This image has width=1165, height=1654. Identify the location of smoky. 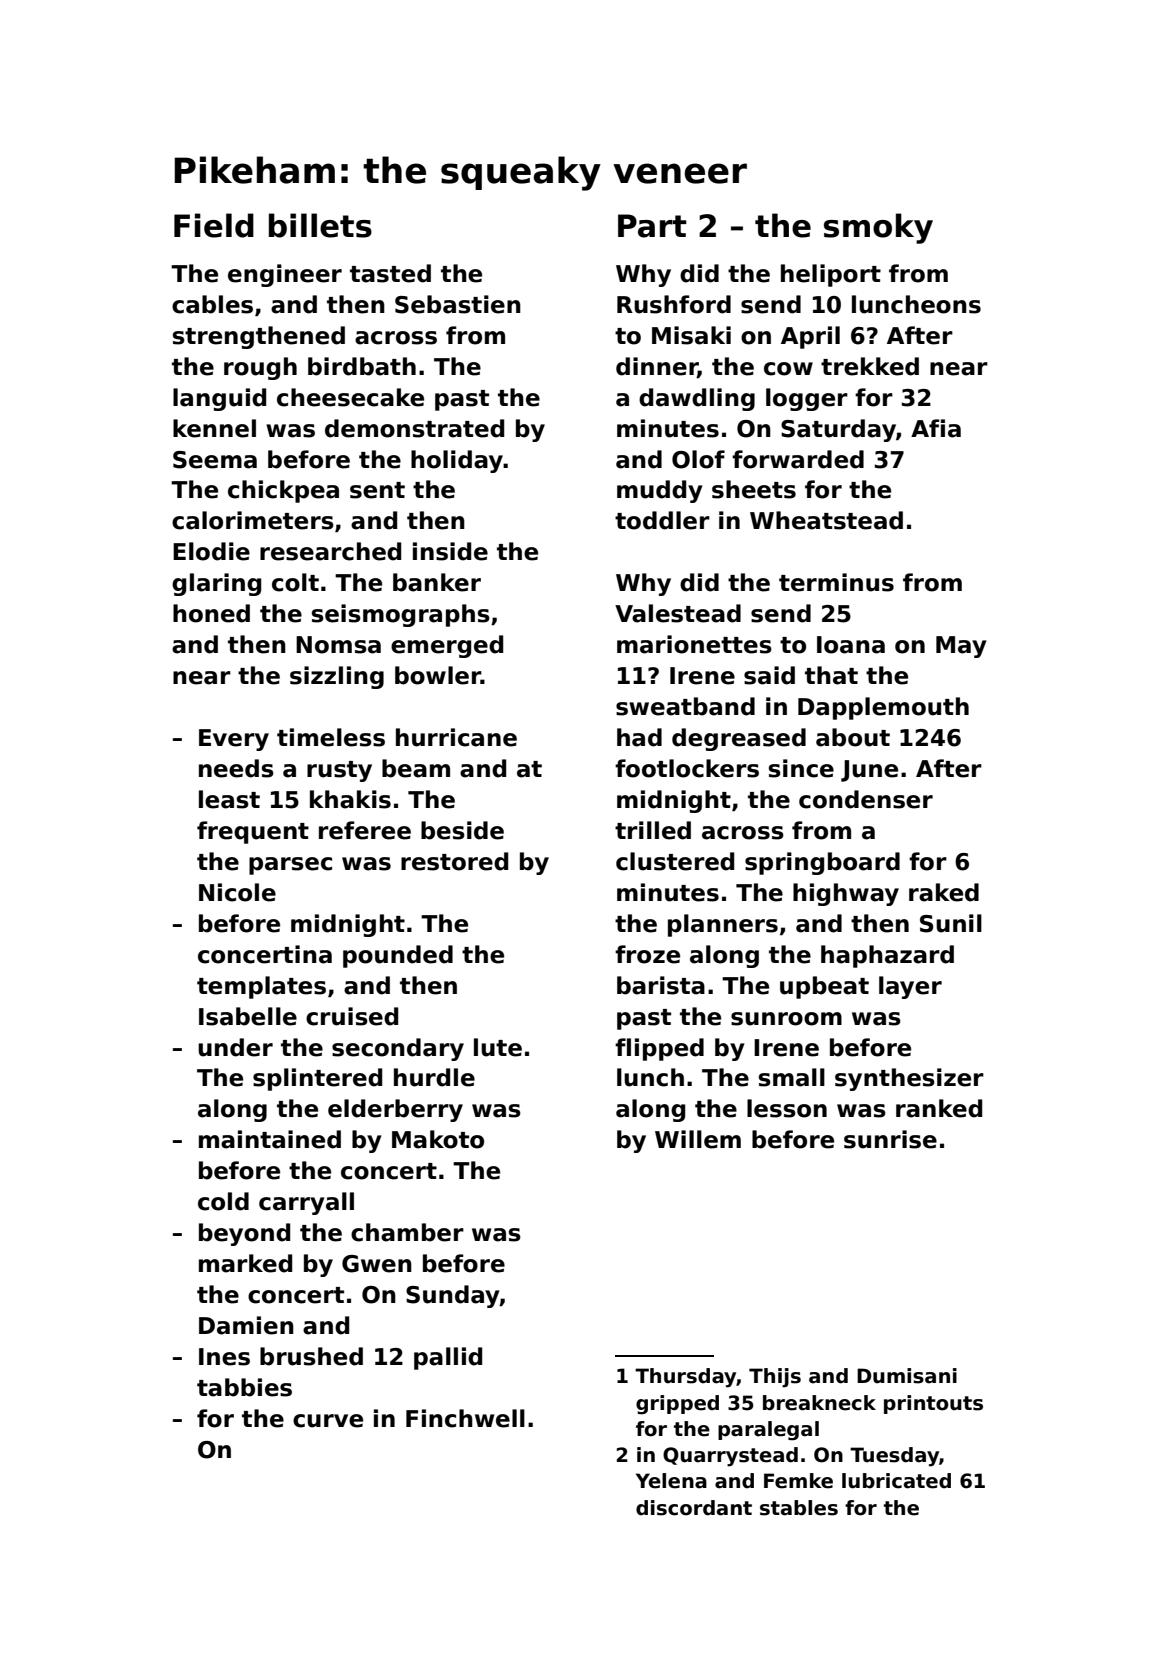
(878, 228).
